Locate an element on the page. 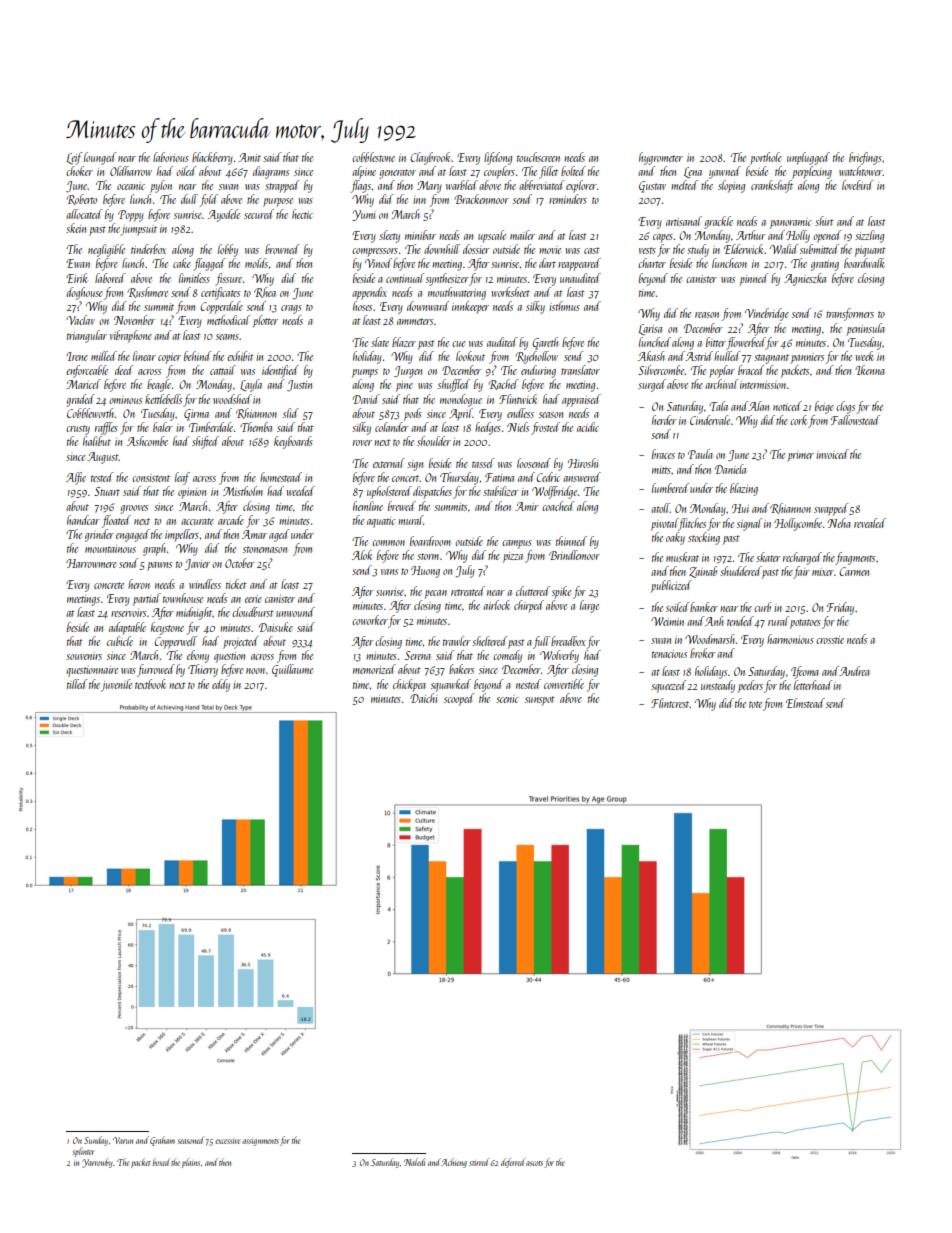  identified is located at coordinates (280, 371).
